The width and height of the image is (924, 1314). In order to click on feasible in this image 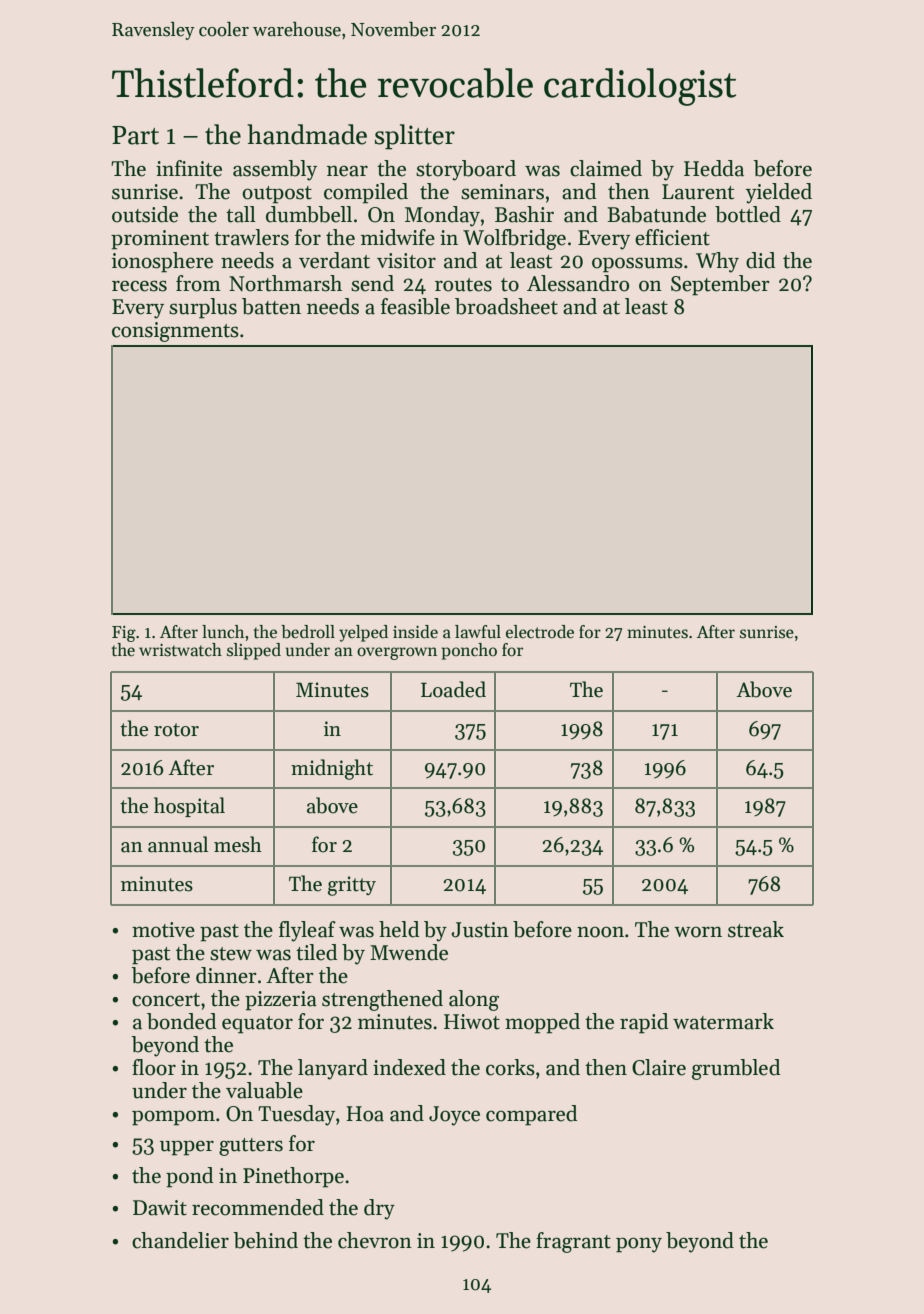, I will do `click(415, 306)`.
